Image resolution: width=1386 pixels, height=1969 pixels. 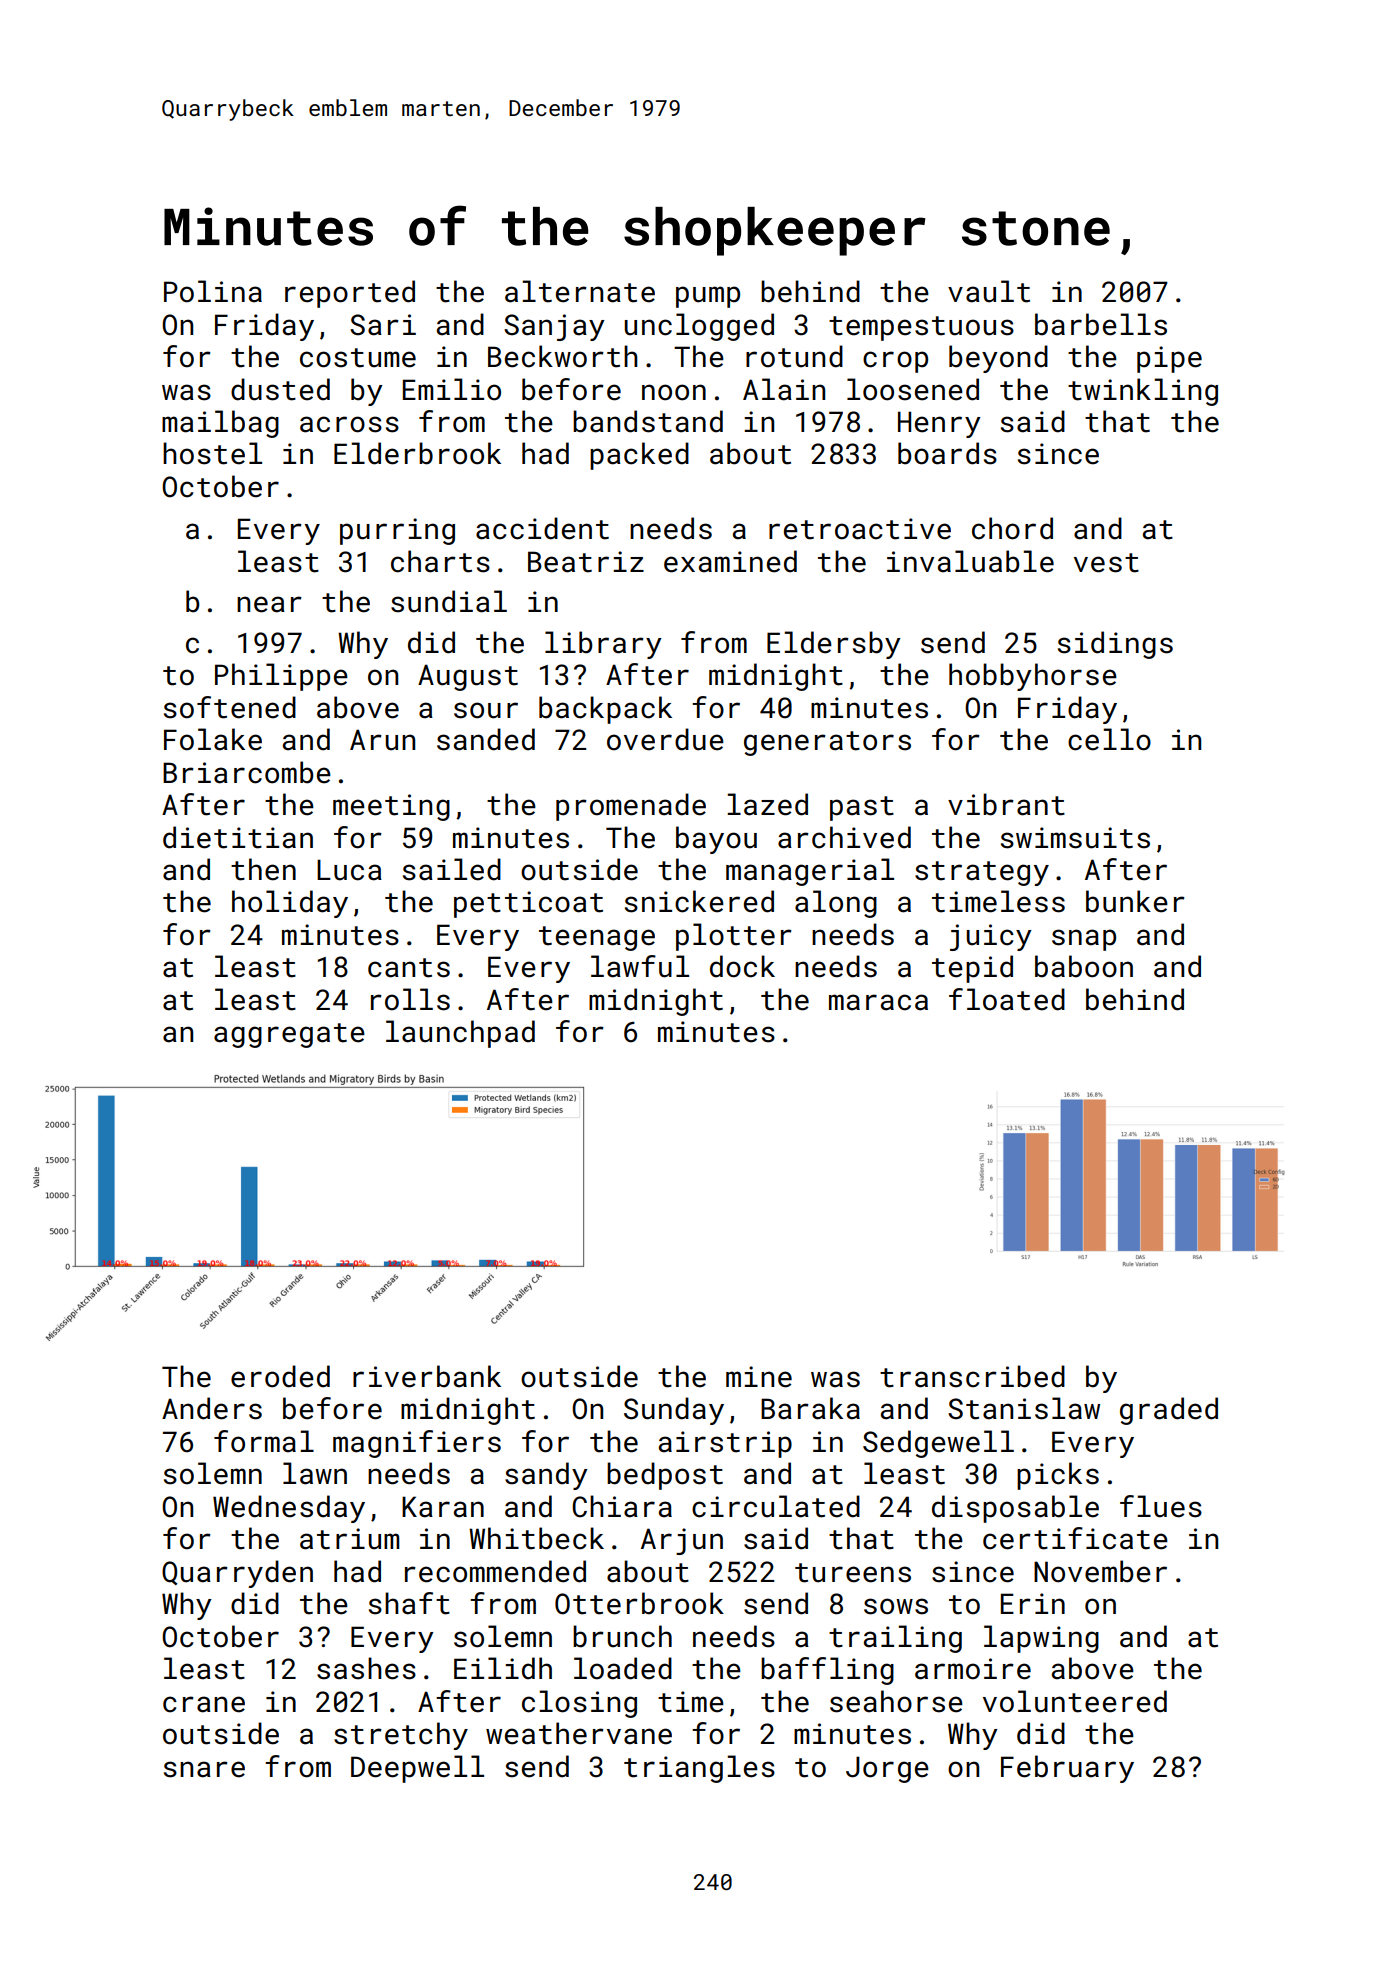 What do you see at coordinates (586, 562) in the screenshot?
I see `Beatriz` at bounding box center [586, 562].
